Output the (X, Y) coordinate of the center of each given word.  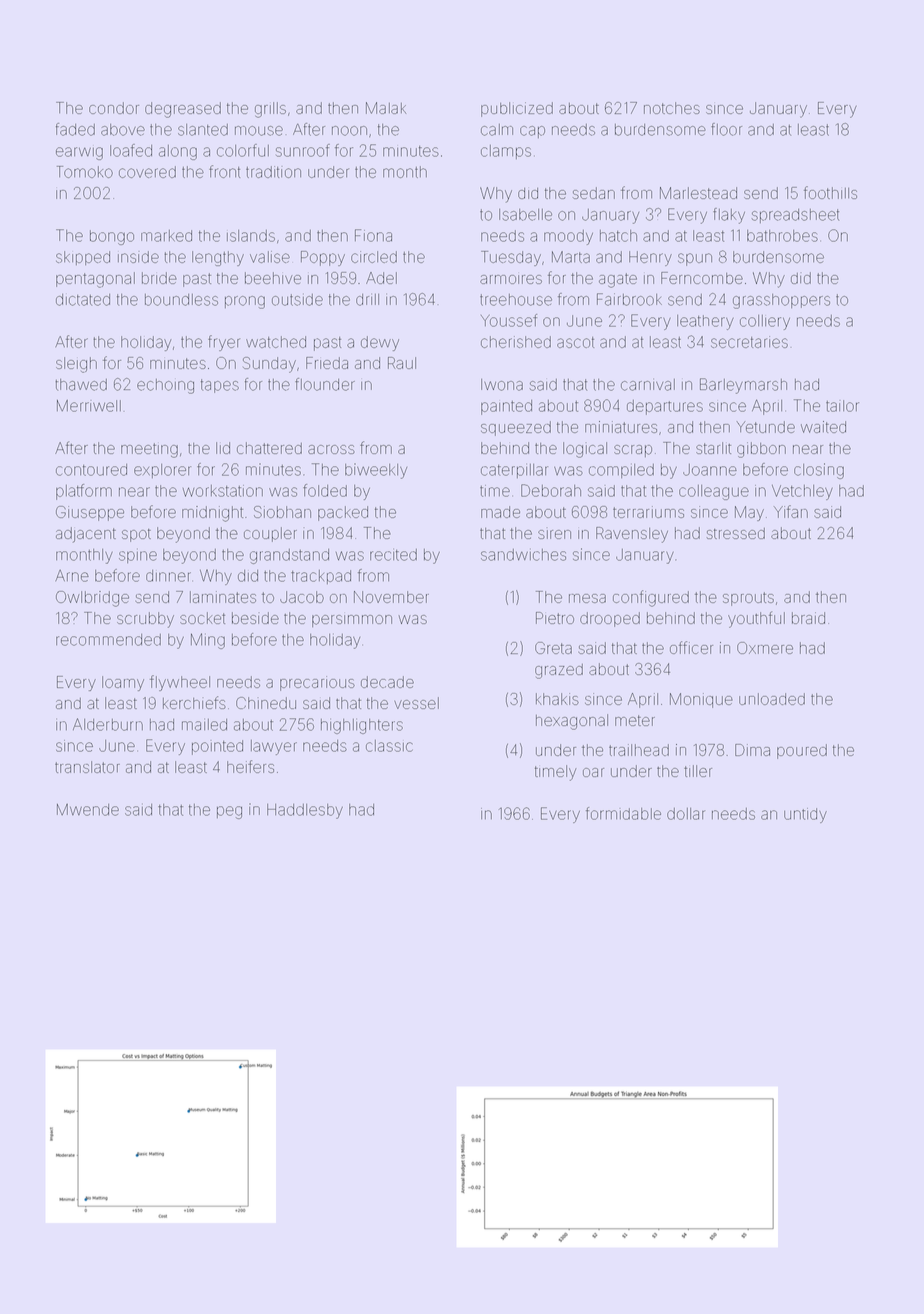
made (500, 512)
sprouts (748, 599)
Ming (208, 641)
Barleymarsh (743, 386)
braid (808, 618)
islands (251, 236)
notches (672, 108)
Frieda (327, 363)
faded (75, 129)
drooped (610, 619)
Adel (381, 278)
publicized (517, 109)
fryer (224, 343)
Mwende (88, 810)
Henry (650, 258)
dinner (168, 576)
